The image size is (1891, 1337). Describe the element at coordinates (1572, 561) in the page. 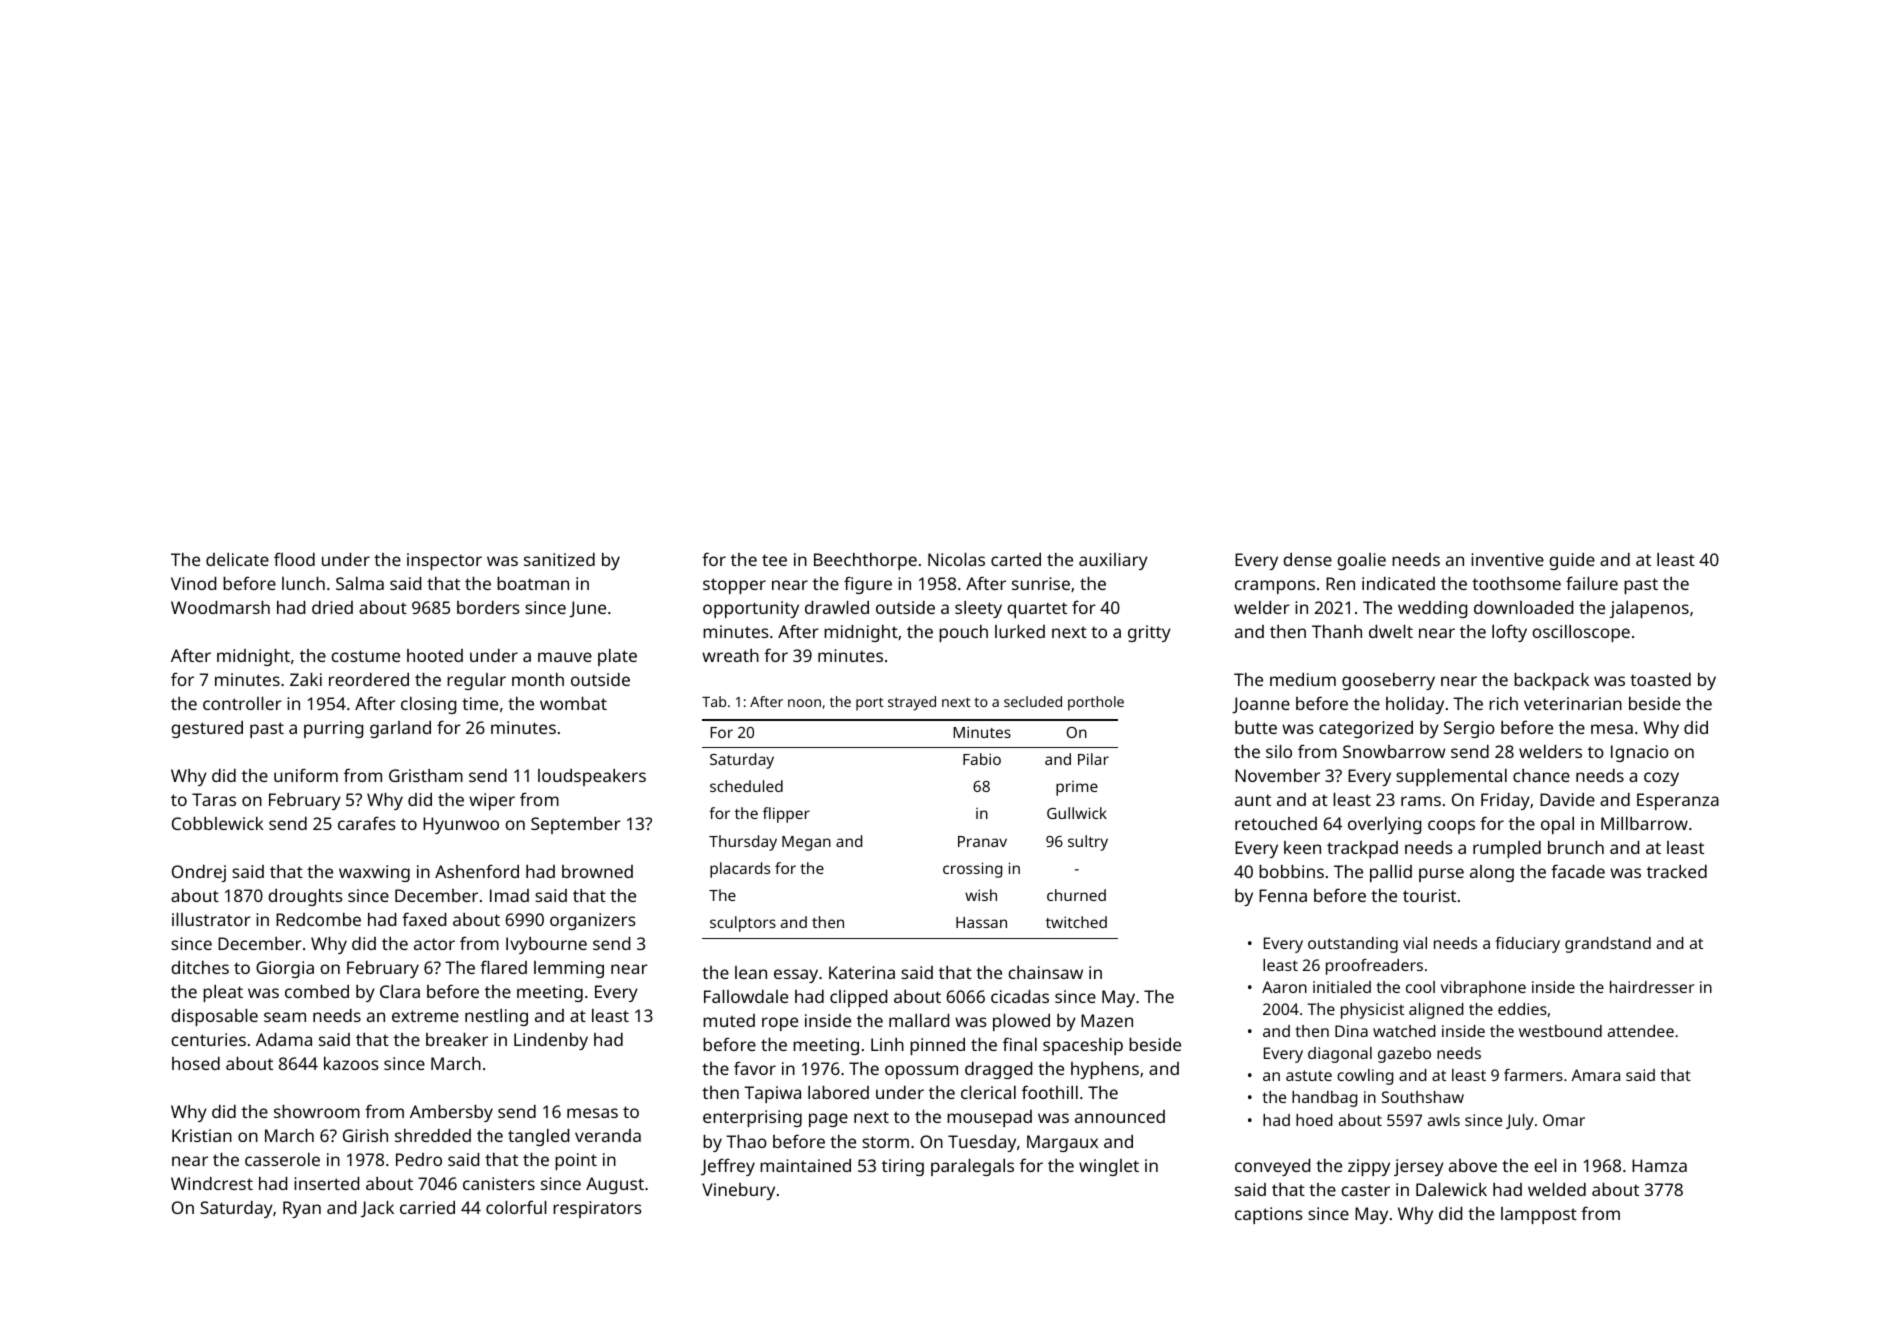

I see `guide` at that location.
